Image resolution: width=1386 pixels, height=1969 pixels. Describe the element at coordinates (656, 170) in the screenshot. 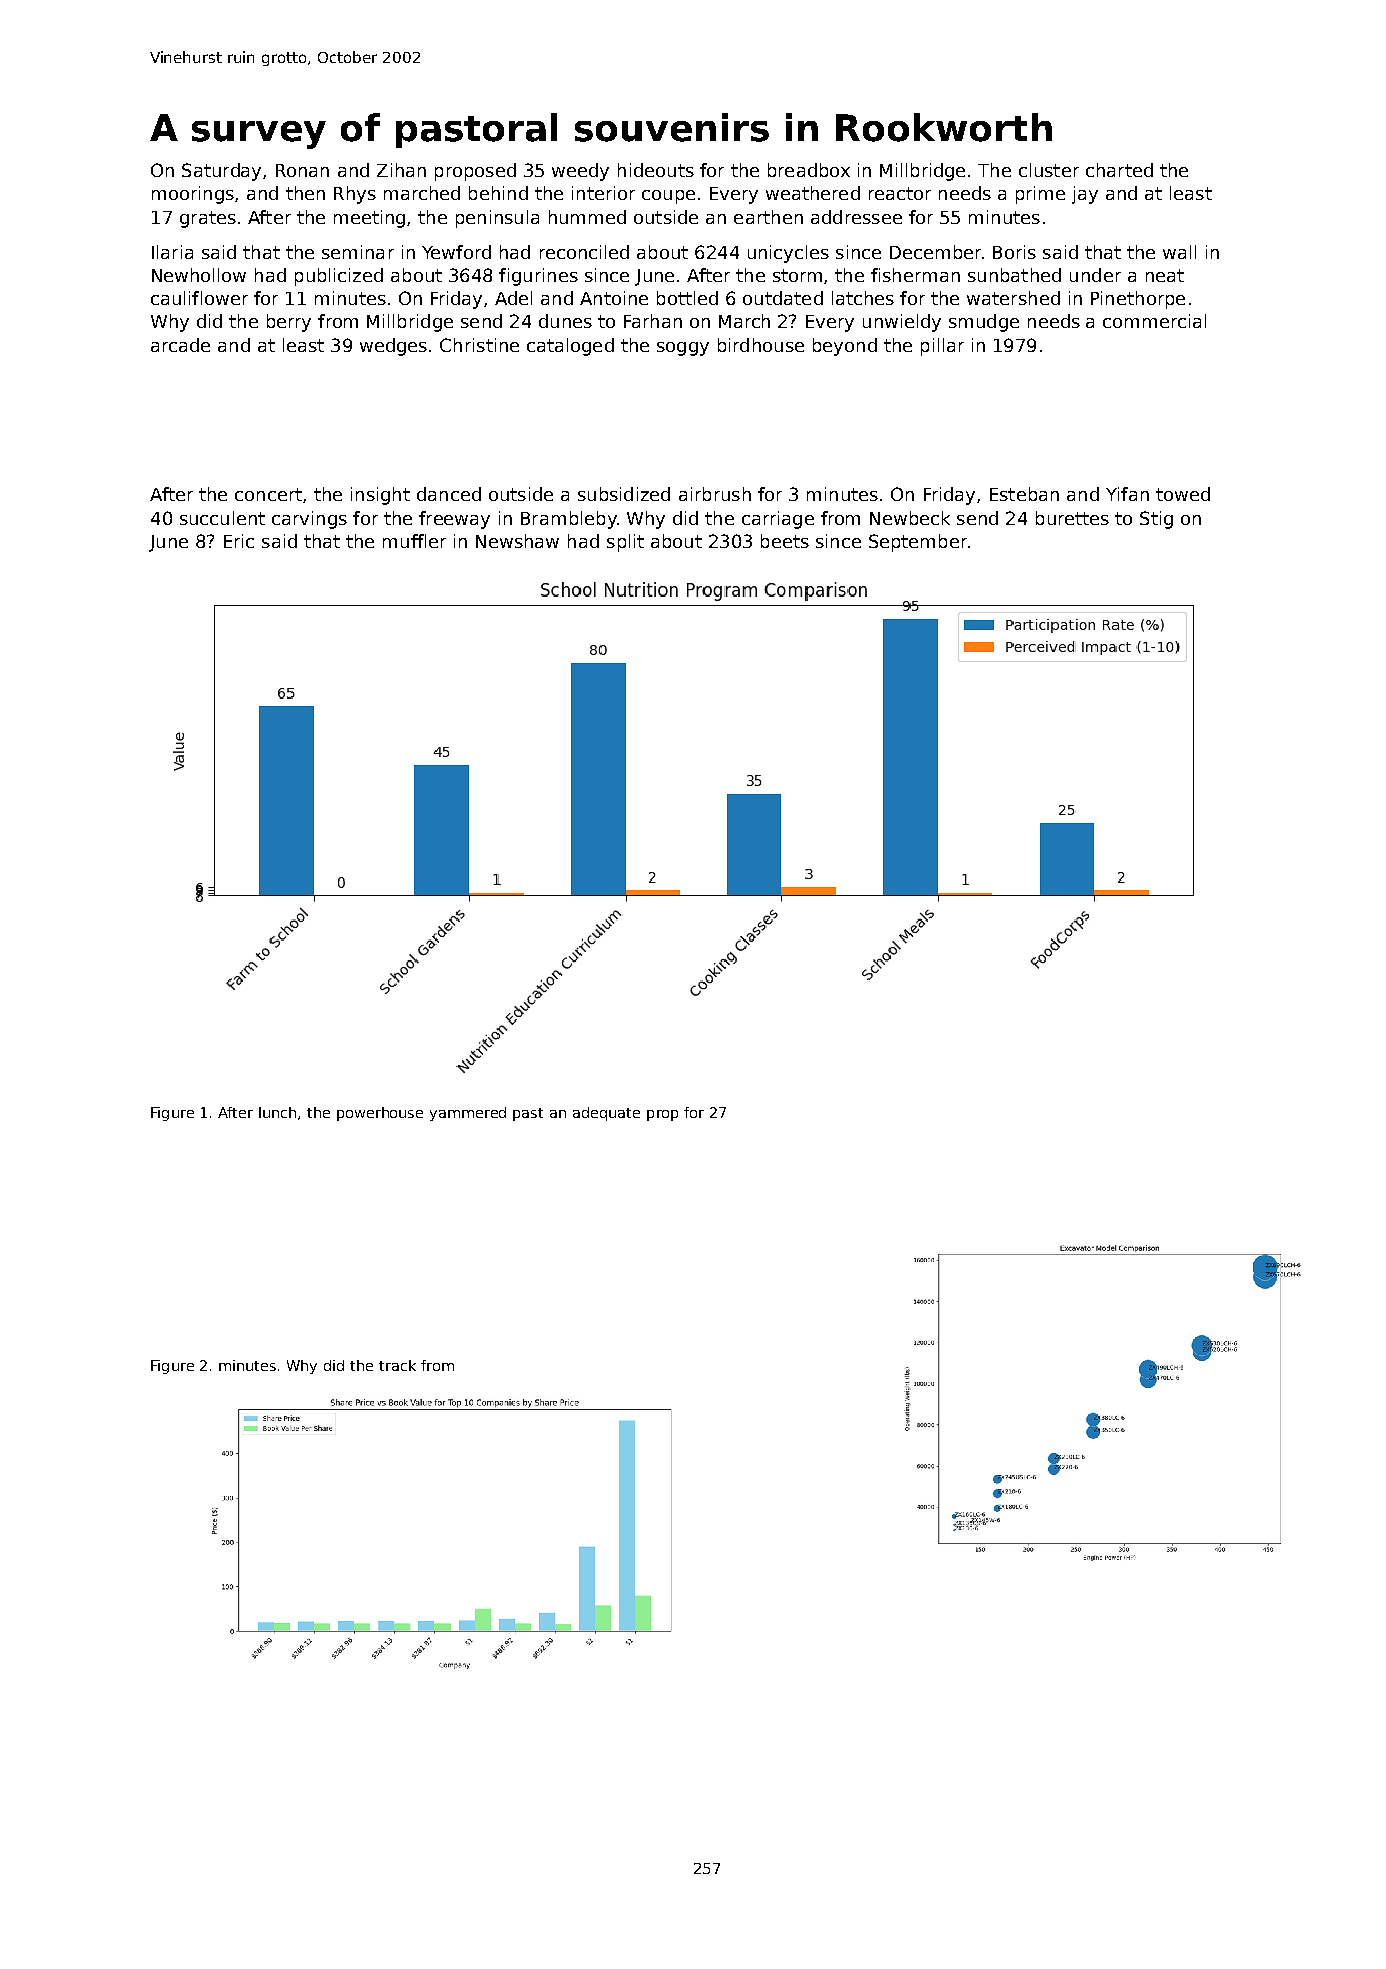

I see `hideouts` at that location.
